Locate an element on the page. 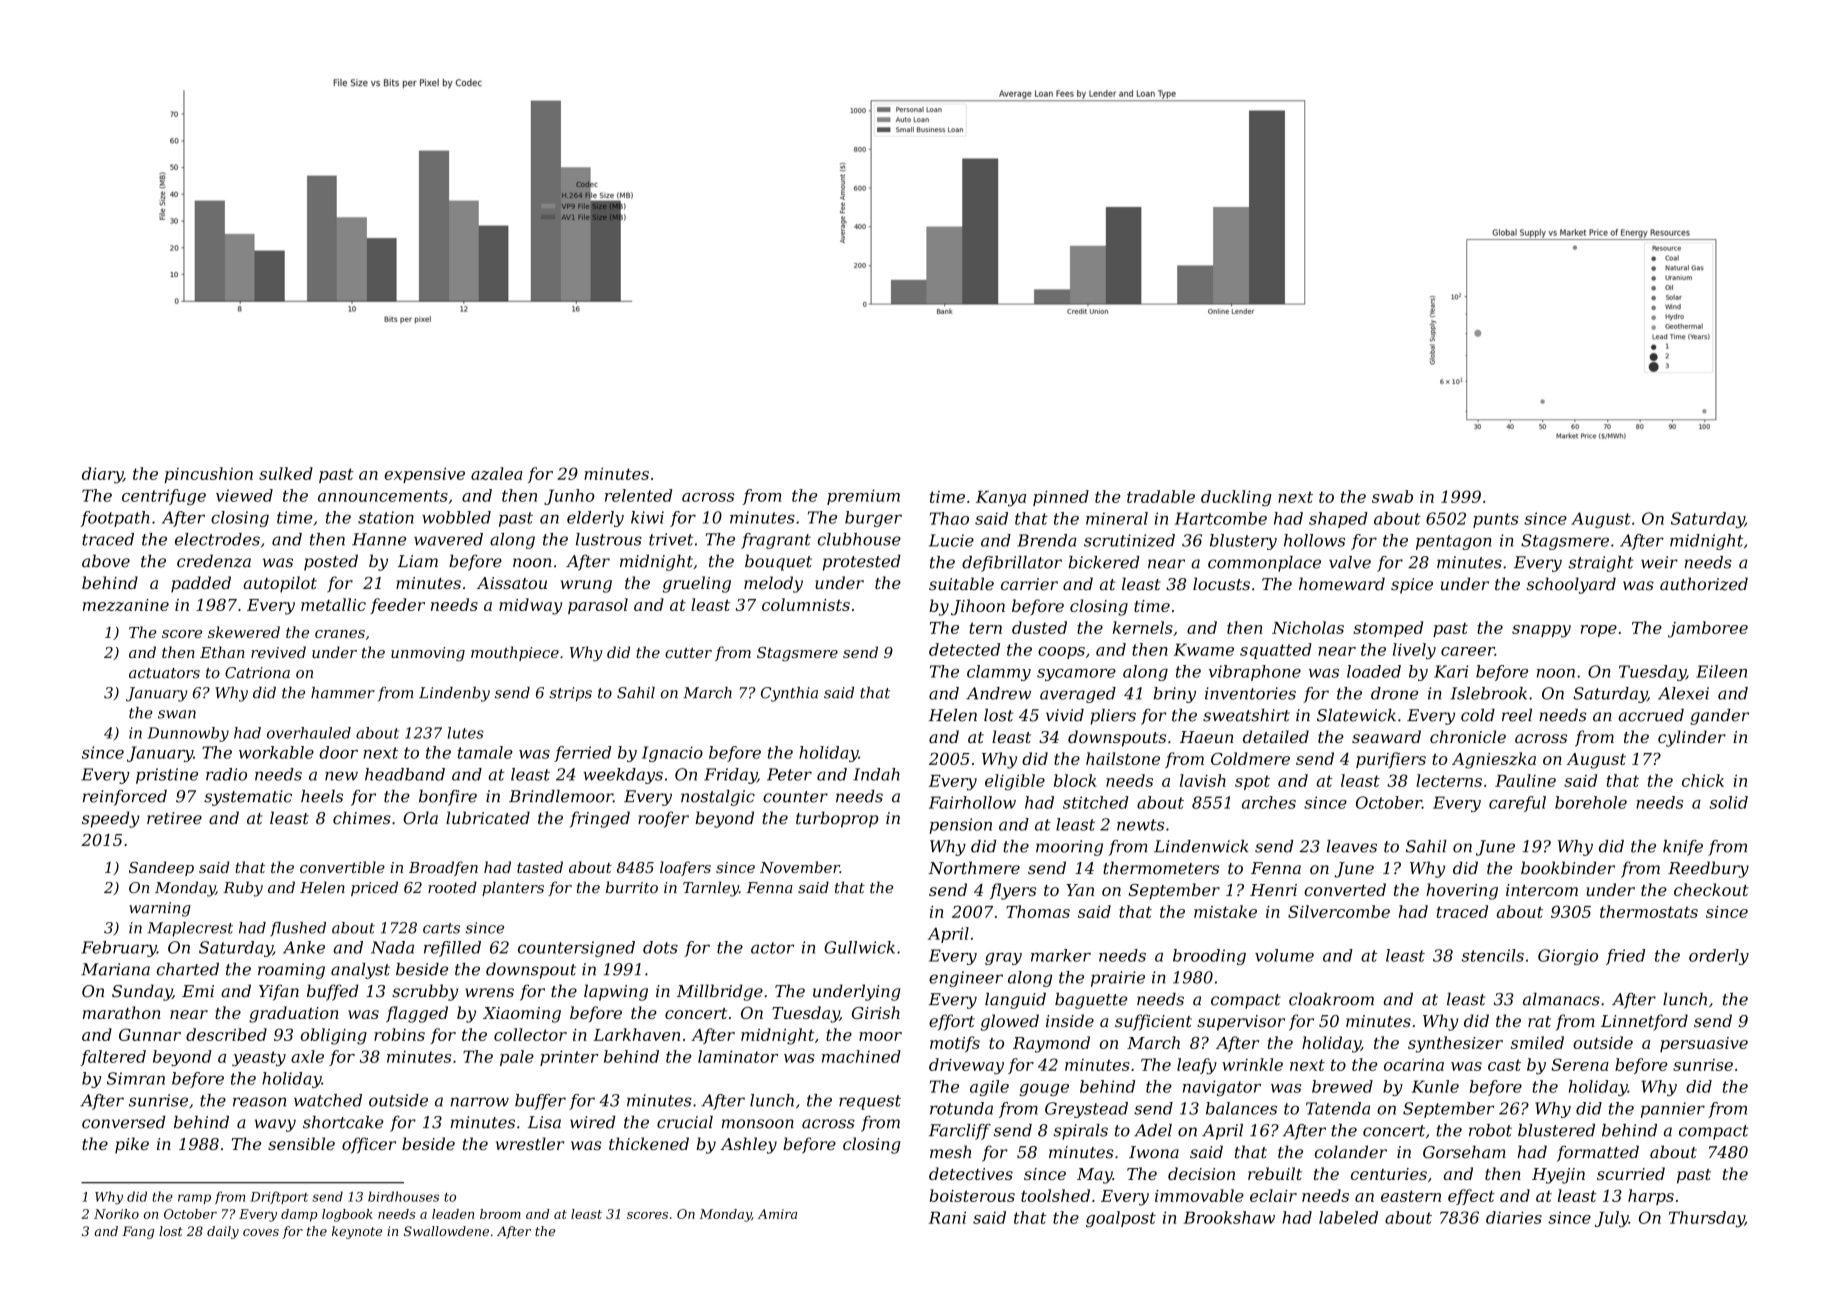  blustered is located at coordinates (1556, 1130).
